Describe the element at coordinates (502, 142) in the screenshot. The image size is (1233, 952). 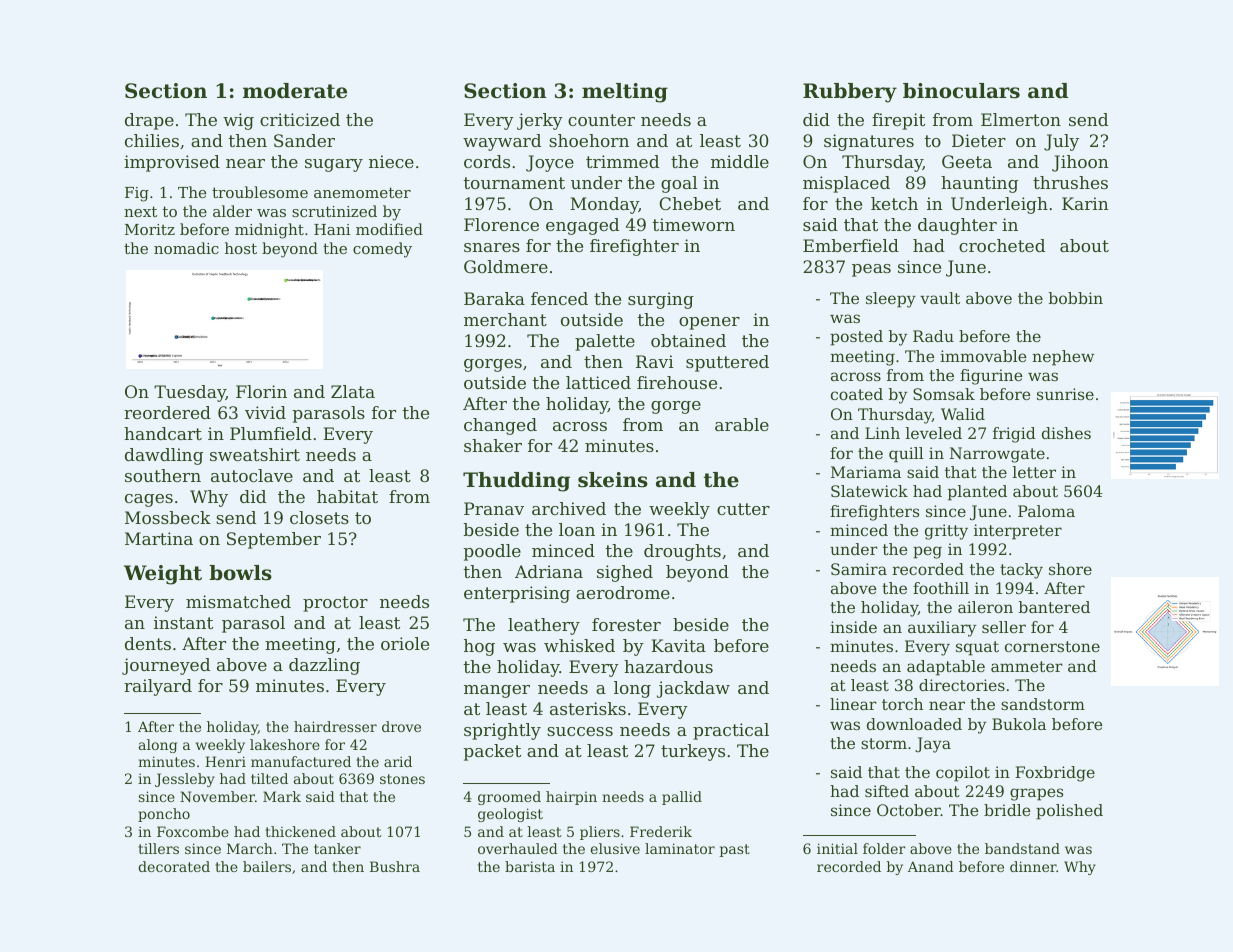
I see `wayward` at that location.
